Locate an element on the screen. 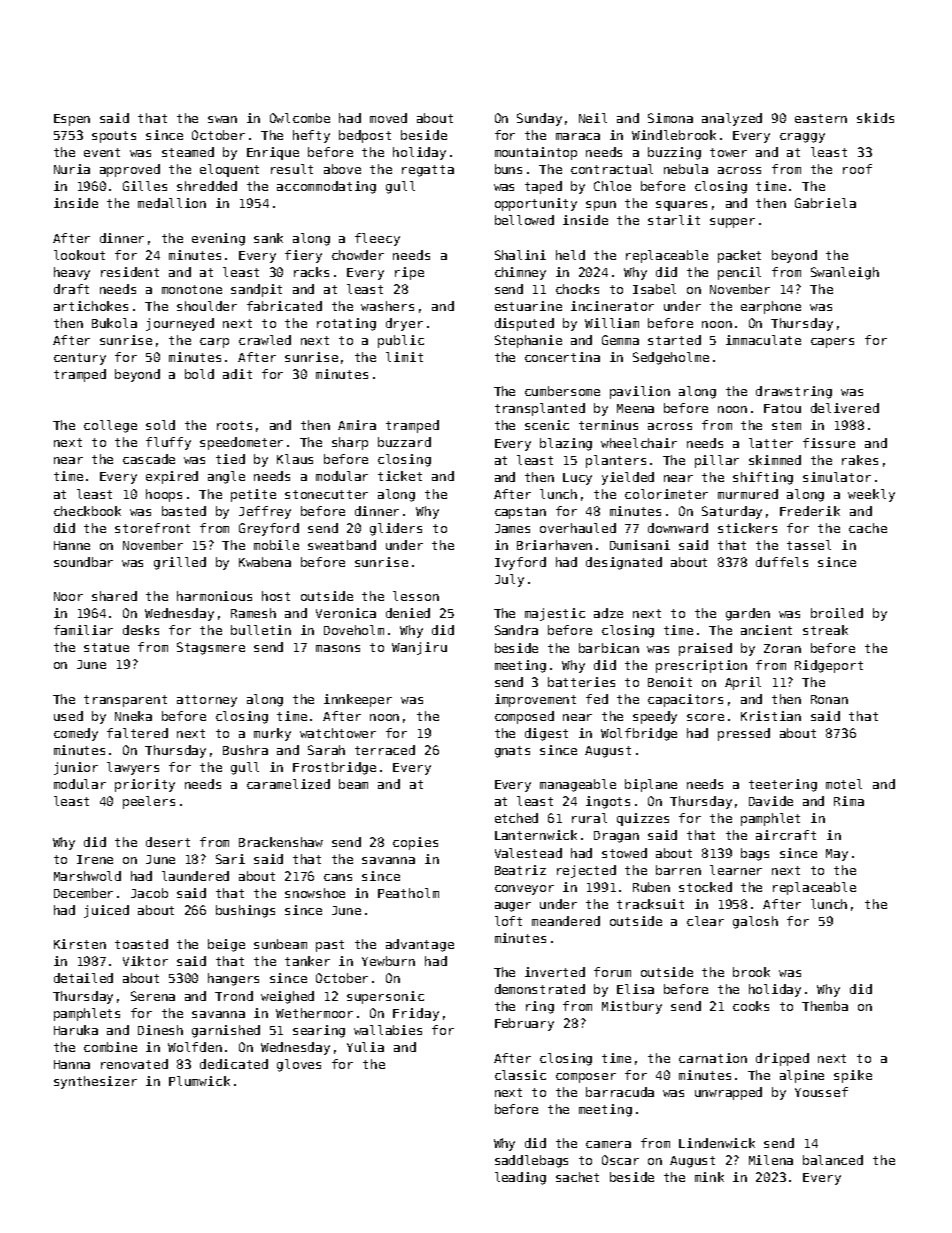 The height and width of the screenshot is (1233, 952). Ronan is located at coordinates (829, 699).
